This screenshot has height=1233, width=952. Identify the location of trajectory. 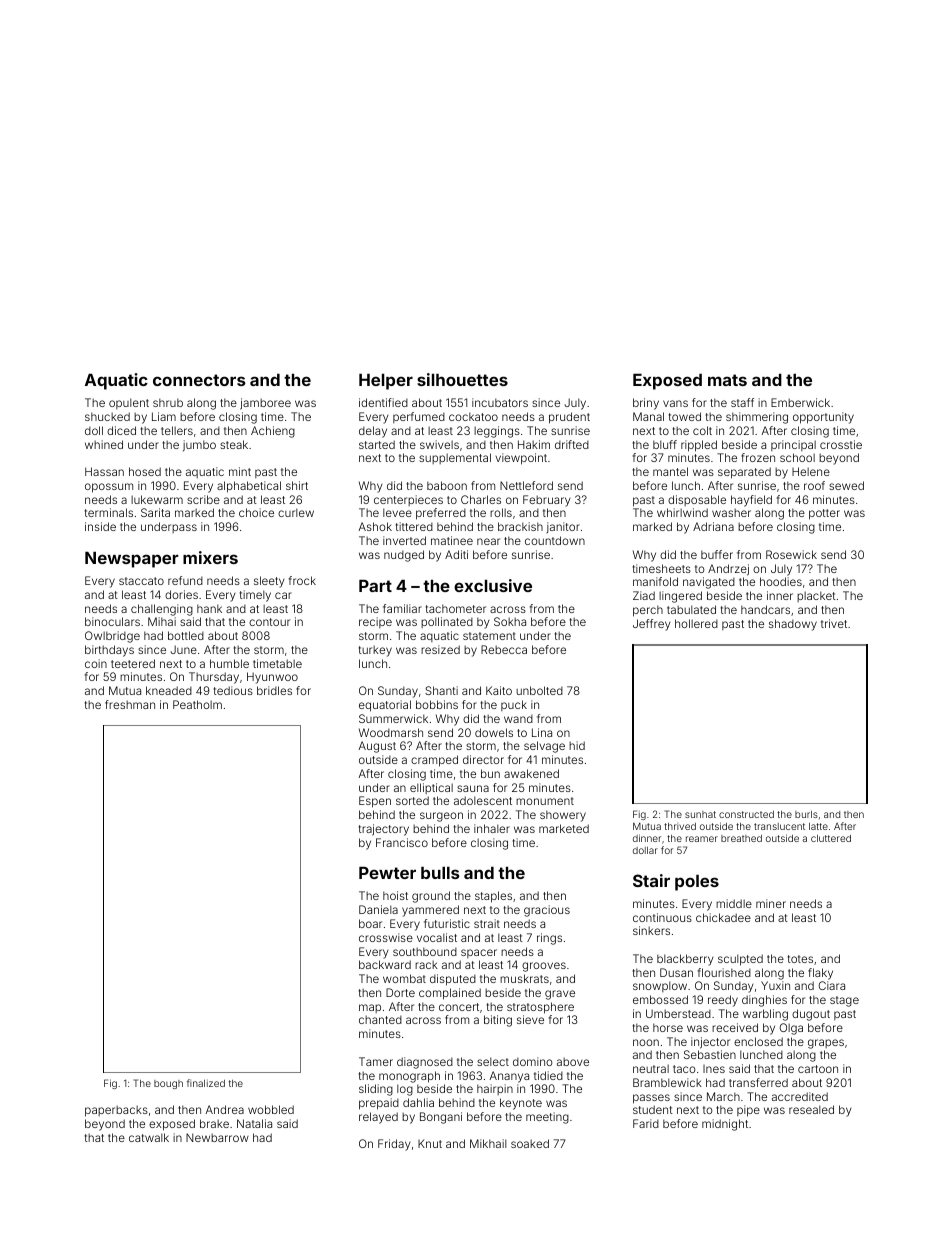
(384, 830).
